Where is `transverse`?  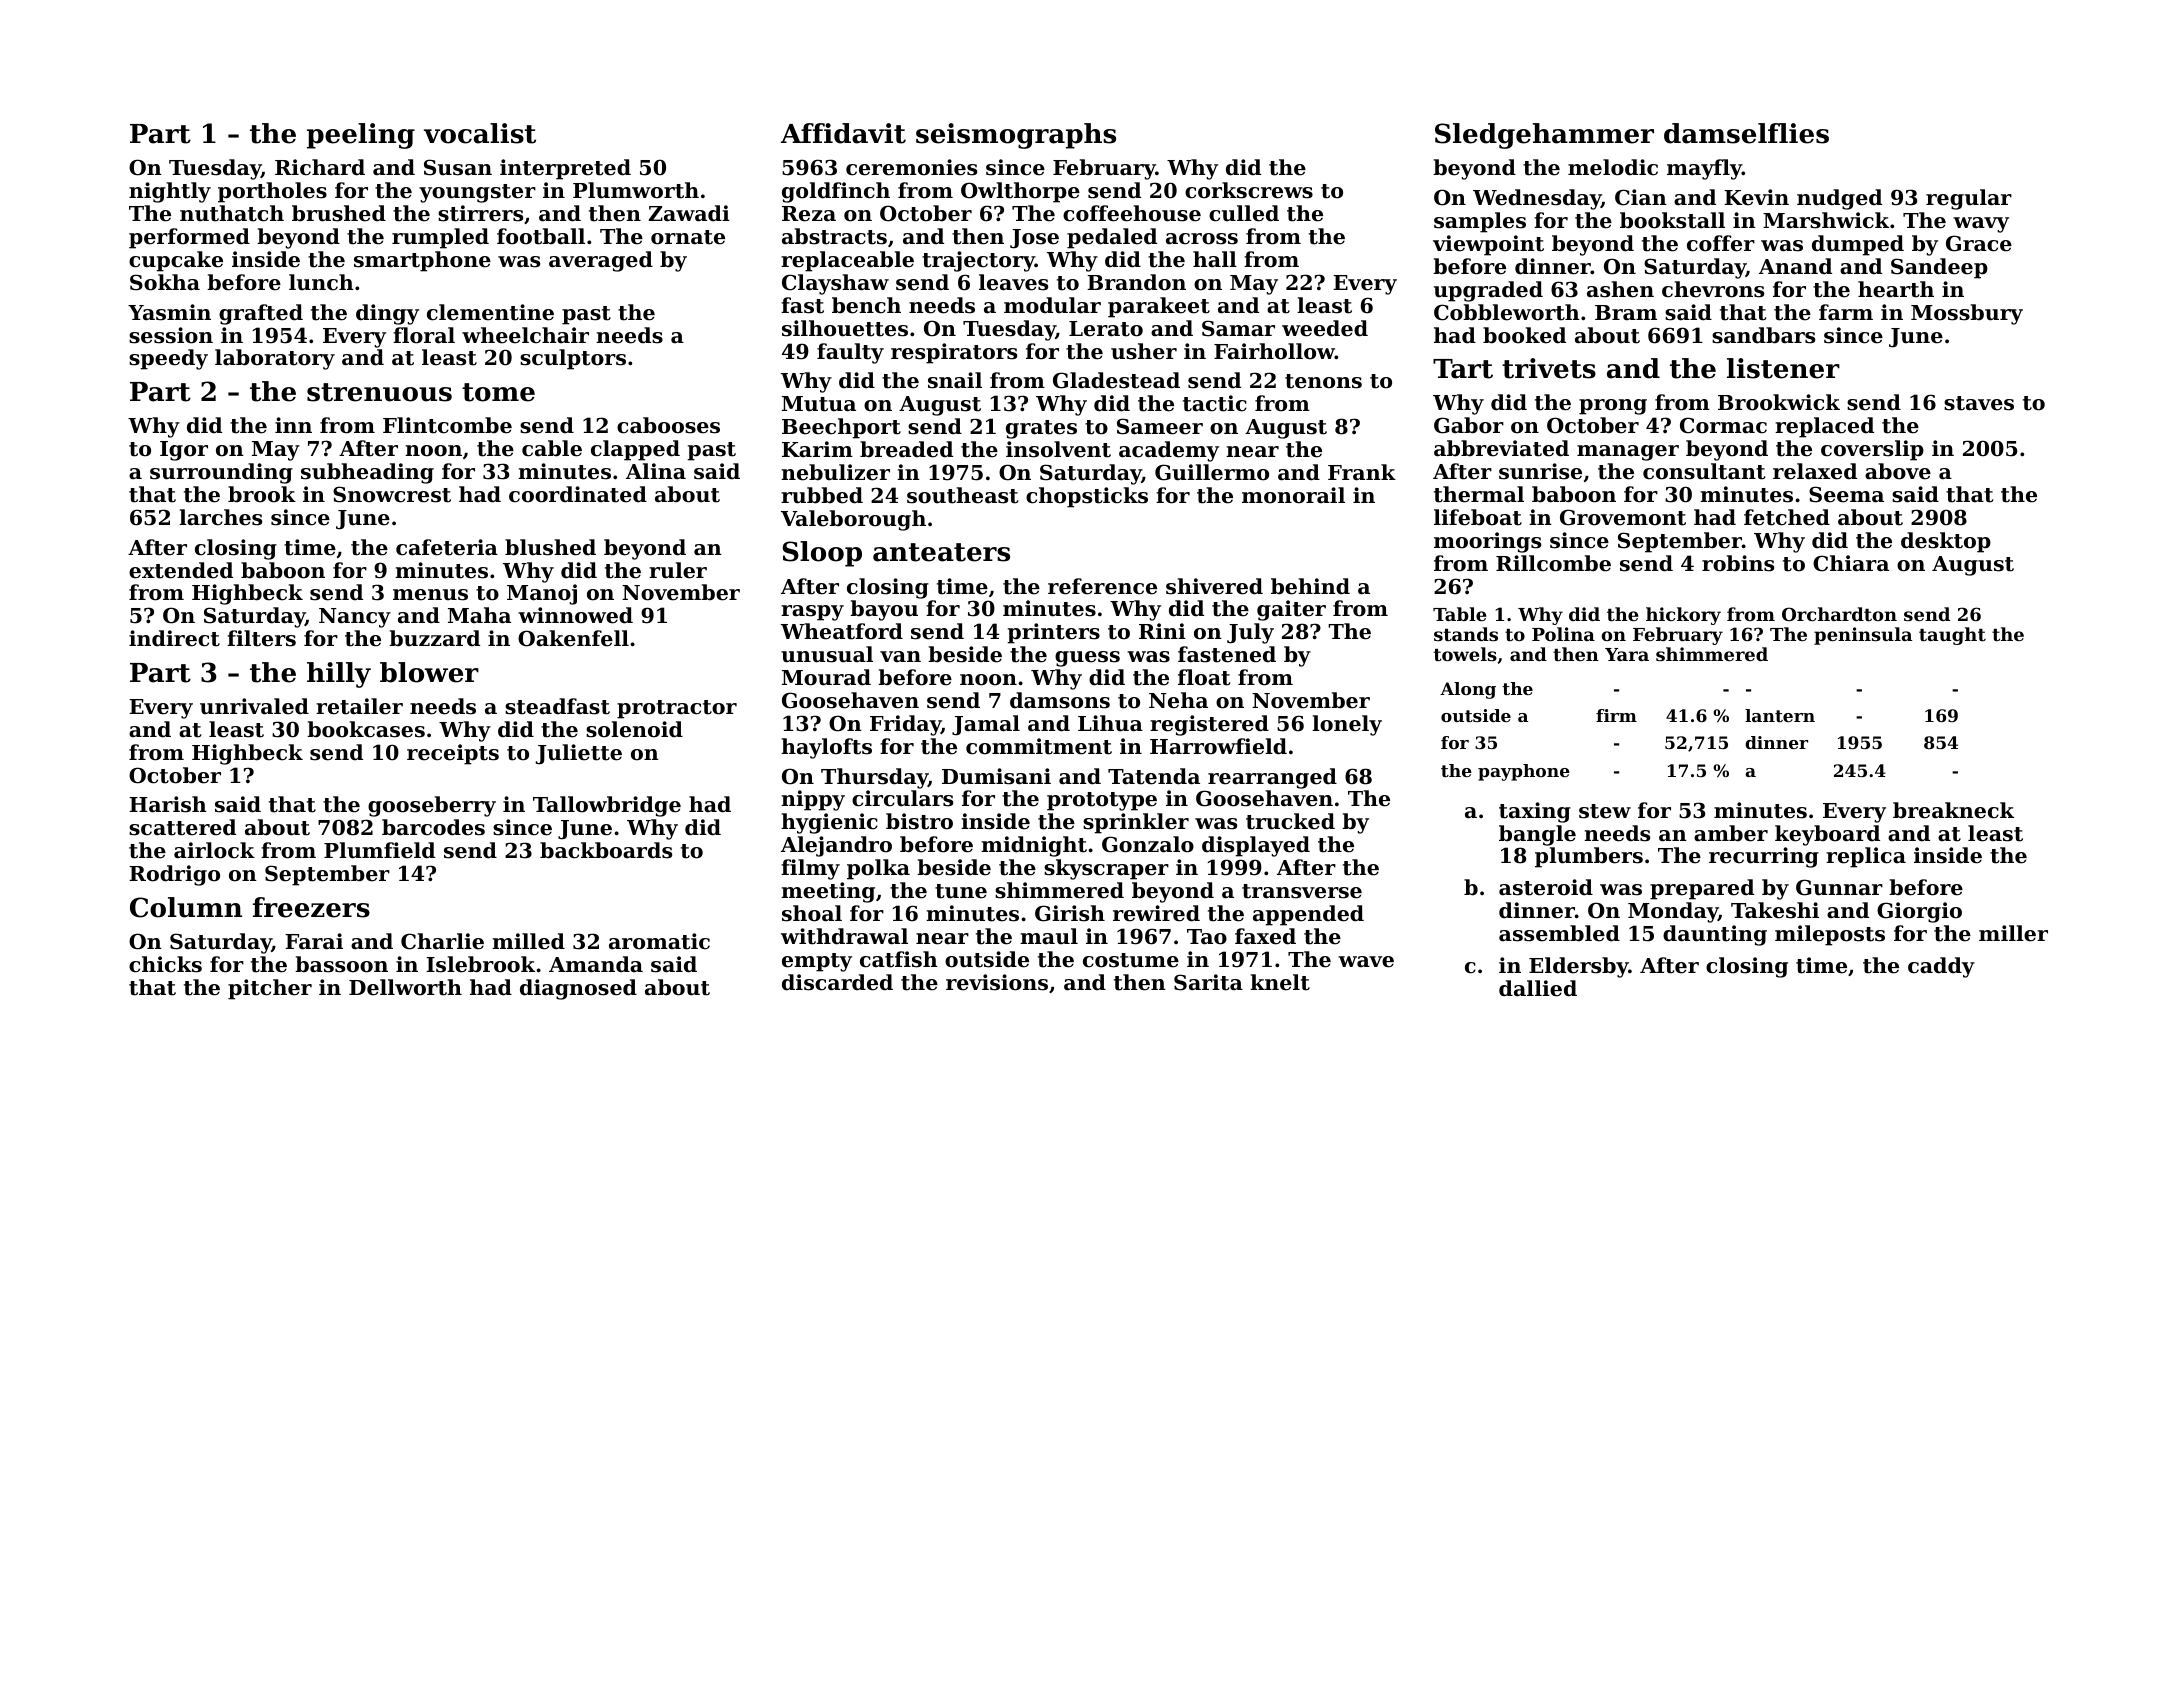
transverse is located at coordinates (1302, 891).
